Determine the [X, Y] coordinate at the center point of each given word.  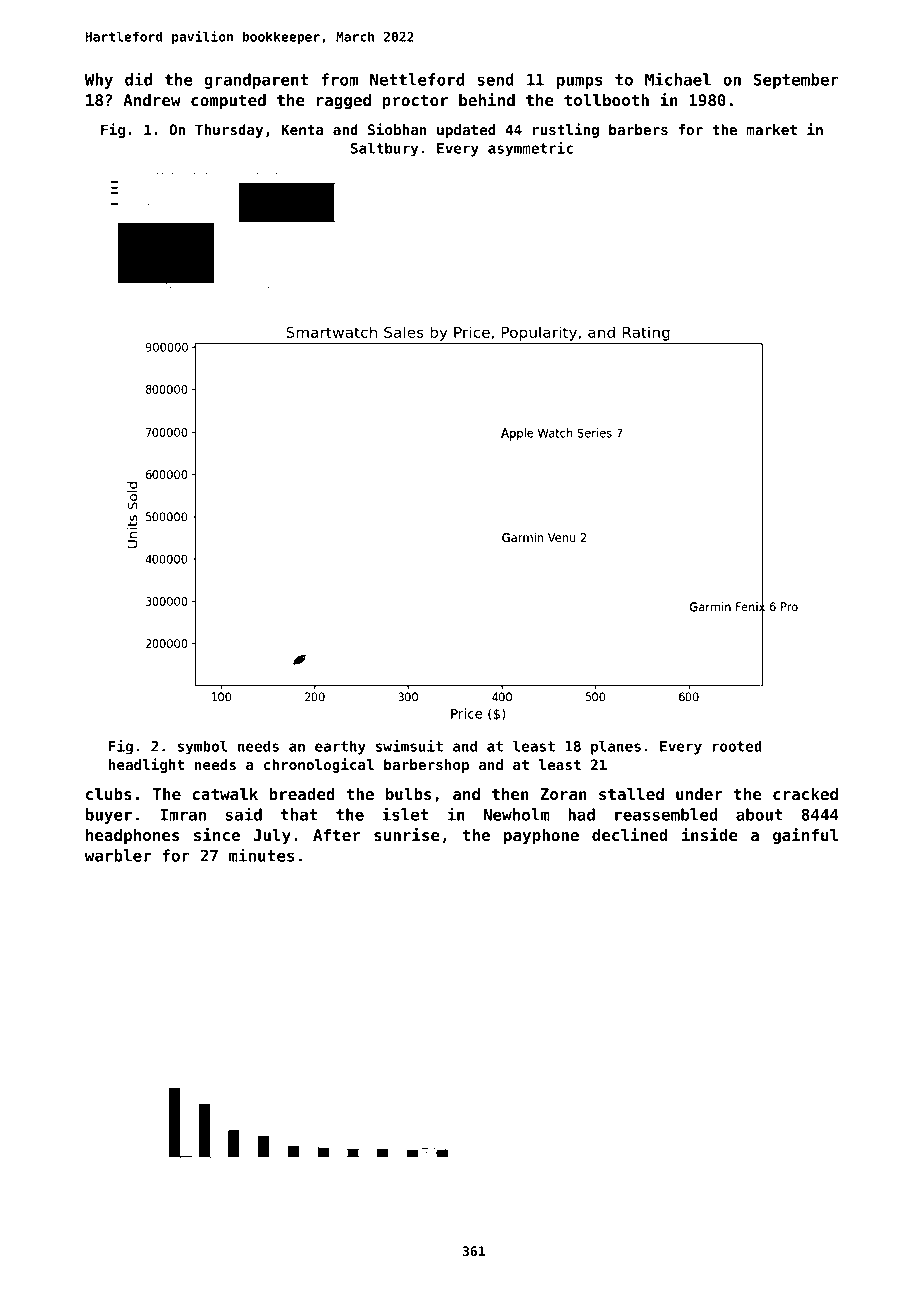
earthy [340, 747]
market [772, 129]
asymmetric [530, 149]
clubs [109, 794]
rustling [566, 130]
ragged [344, 102]
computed [228, 102]
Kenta [303, 129]
